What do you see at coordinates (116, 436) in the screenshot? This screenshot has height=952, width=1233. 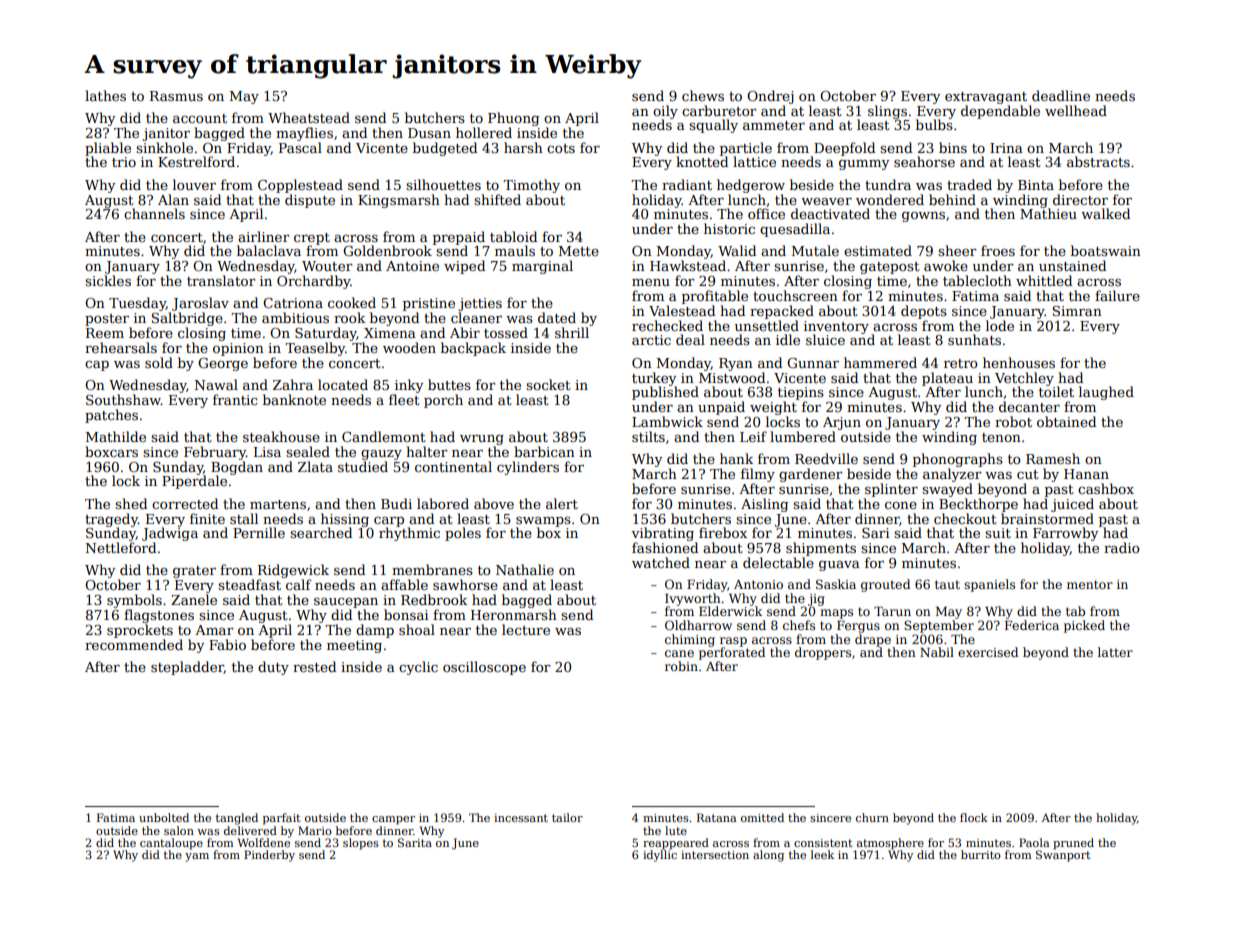 I see `Mathilde` at bounding box center [116, 436].
